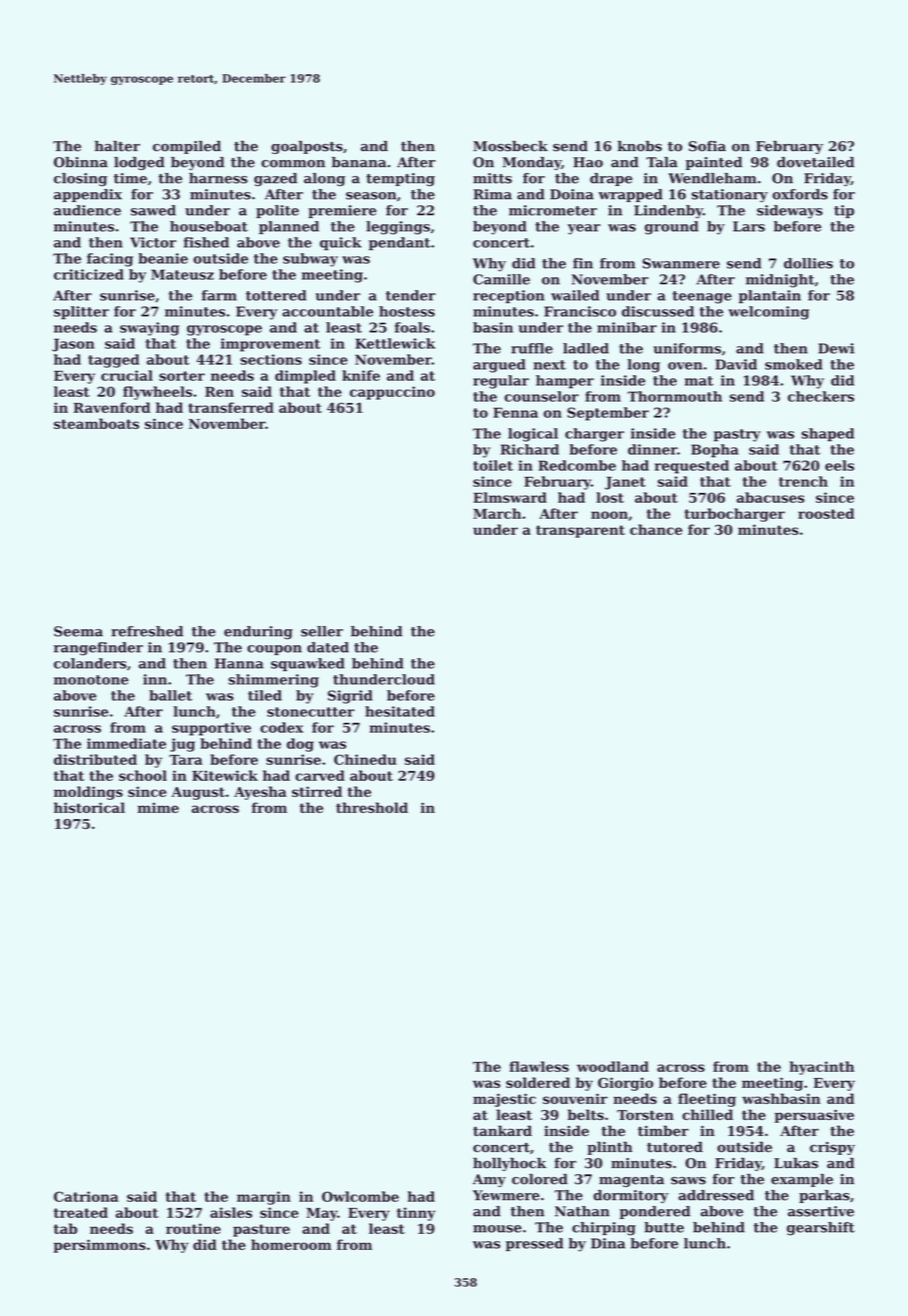  What do you see at coordinates (372, 807) in the image?
I see `threshold` at bounding box center [372, 807].
